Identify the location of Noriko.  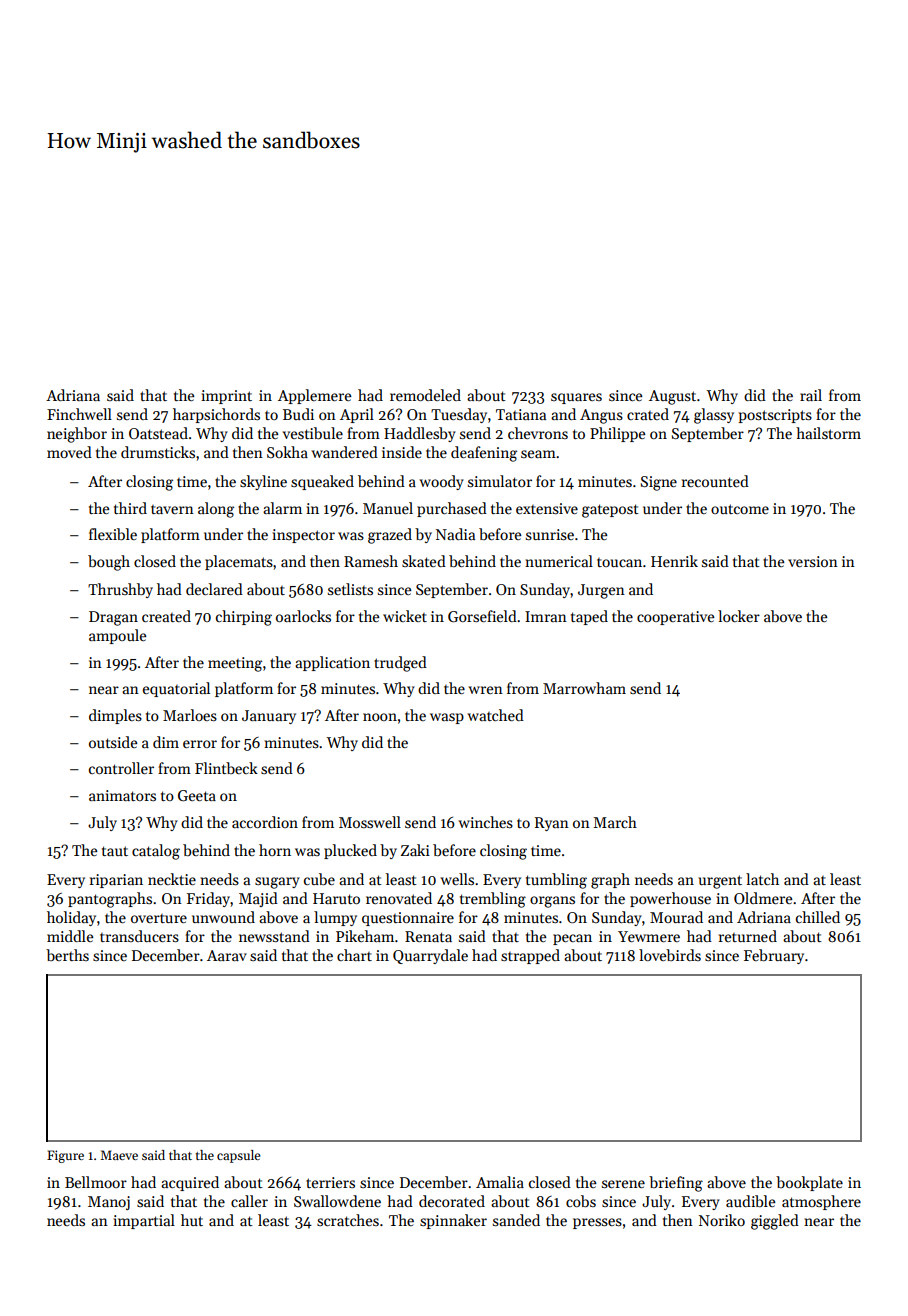
(722, 1220).
